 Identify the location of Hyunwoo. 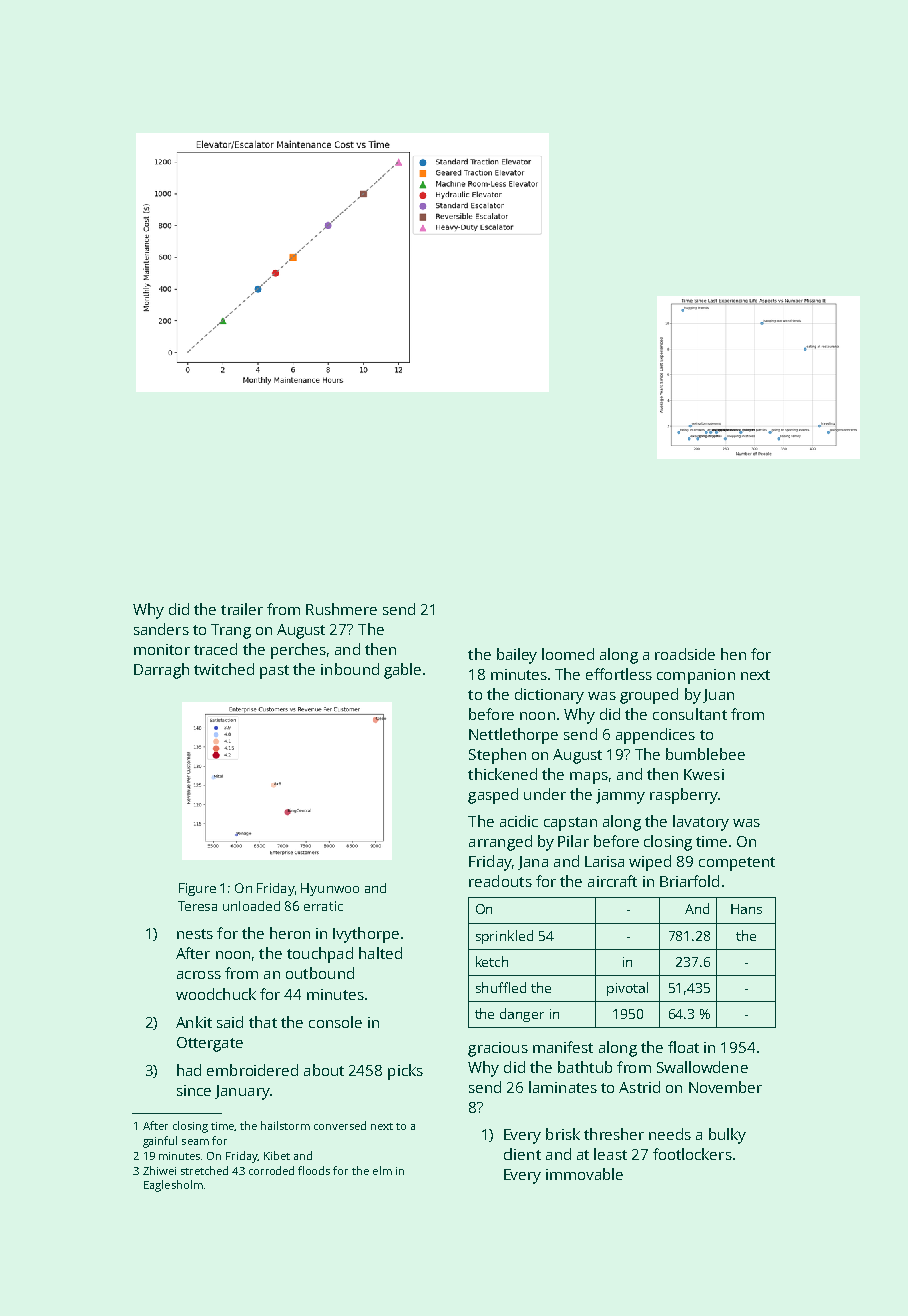
(330, 889).
